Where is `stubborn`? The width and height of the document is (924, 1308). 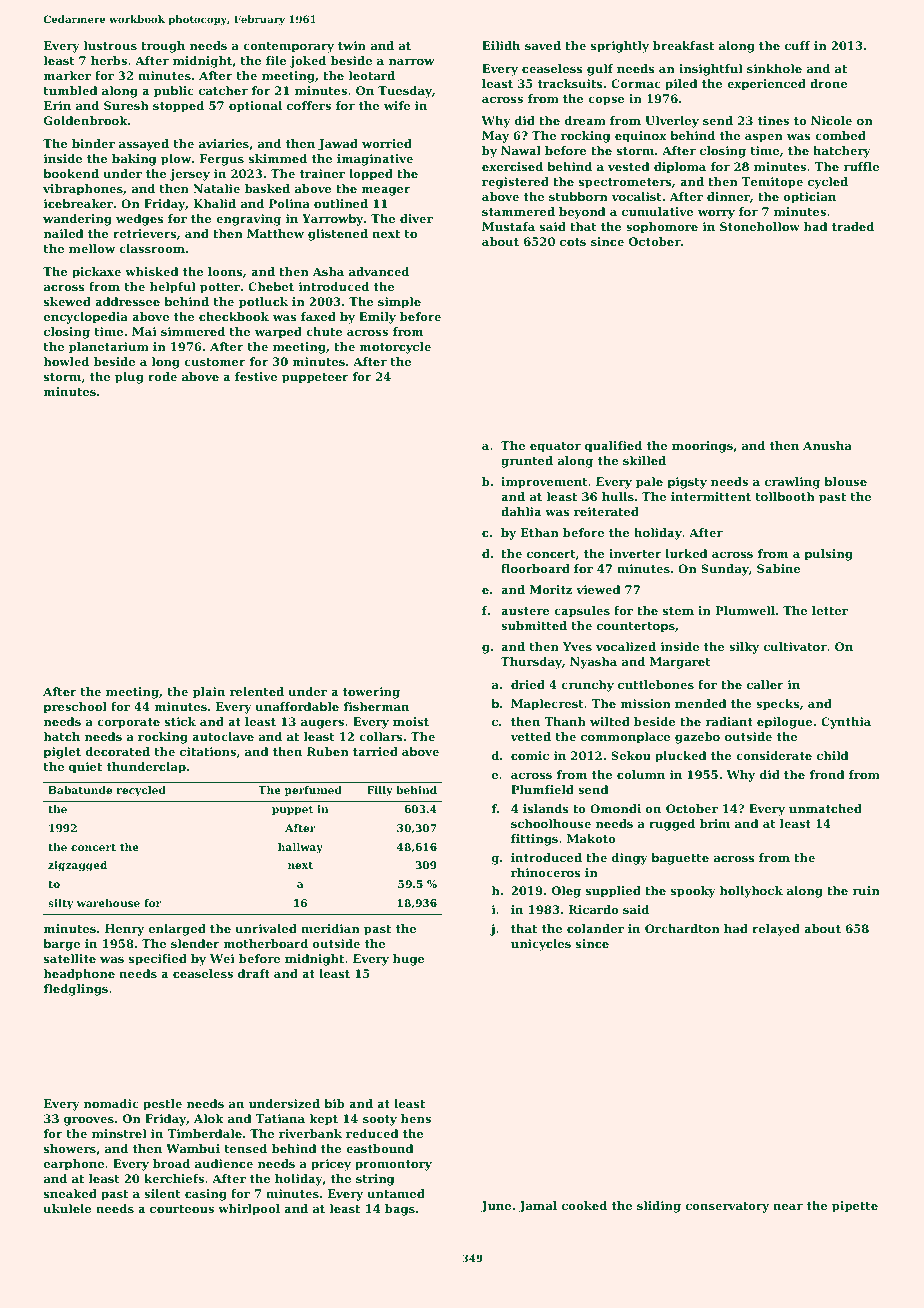
stubborn is located at coordinates (578, 196).
